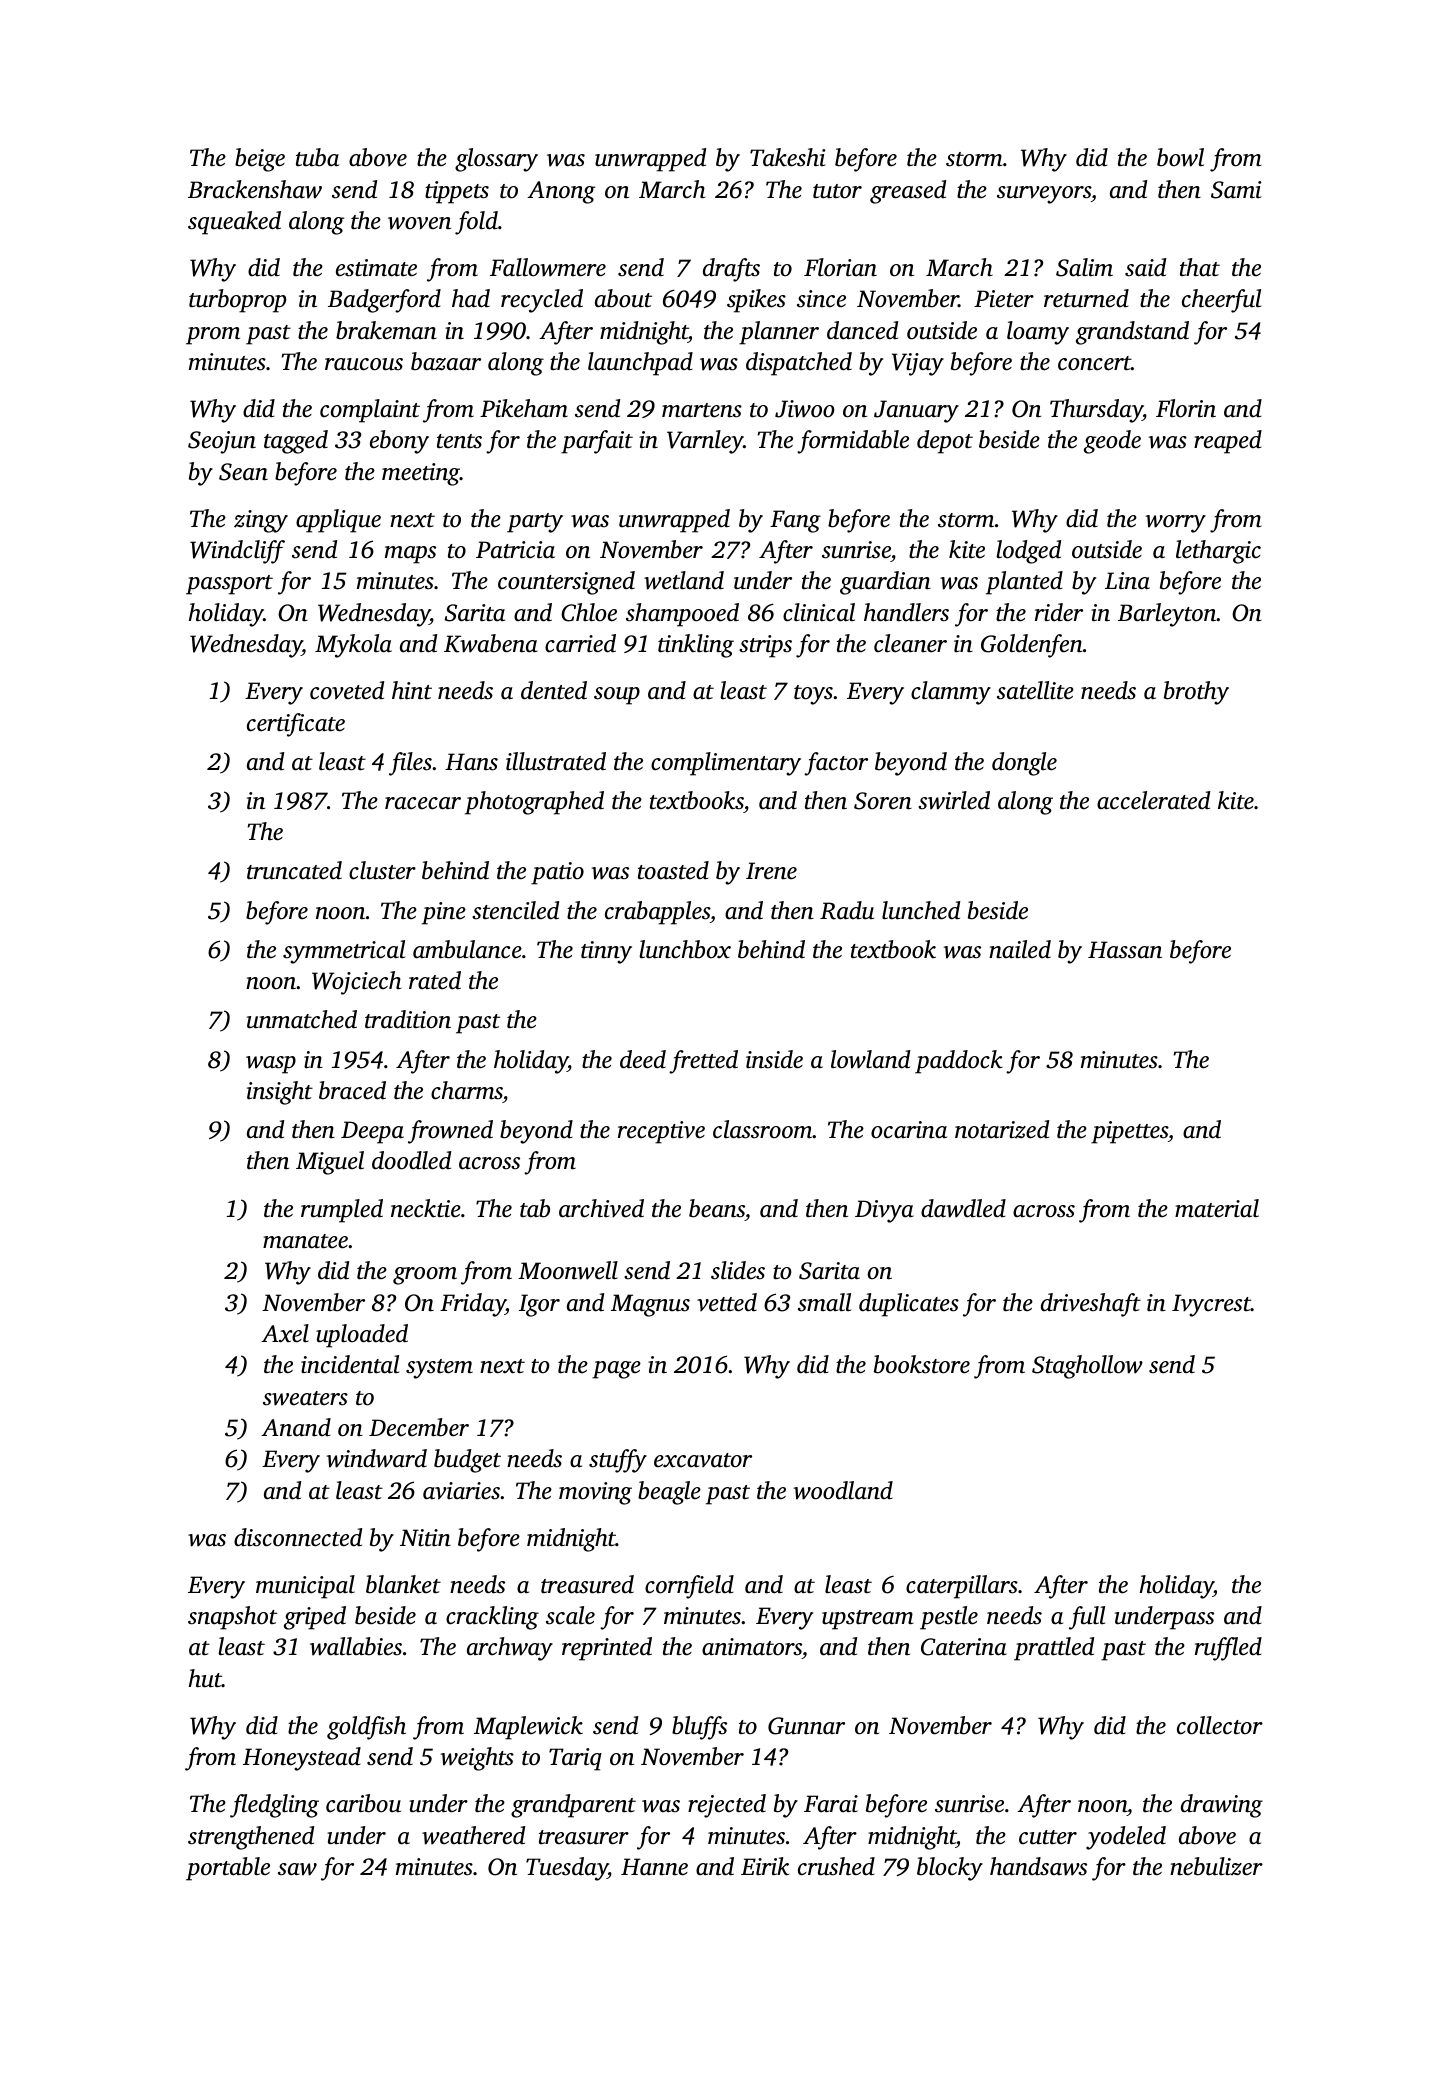 This document has width=1450, height=2100. Describe the element at coordinates (1044, 195) in the document. I see `surveyors` at that location.
